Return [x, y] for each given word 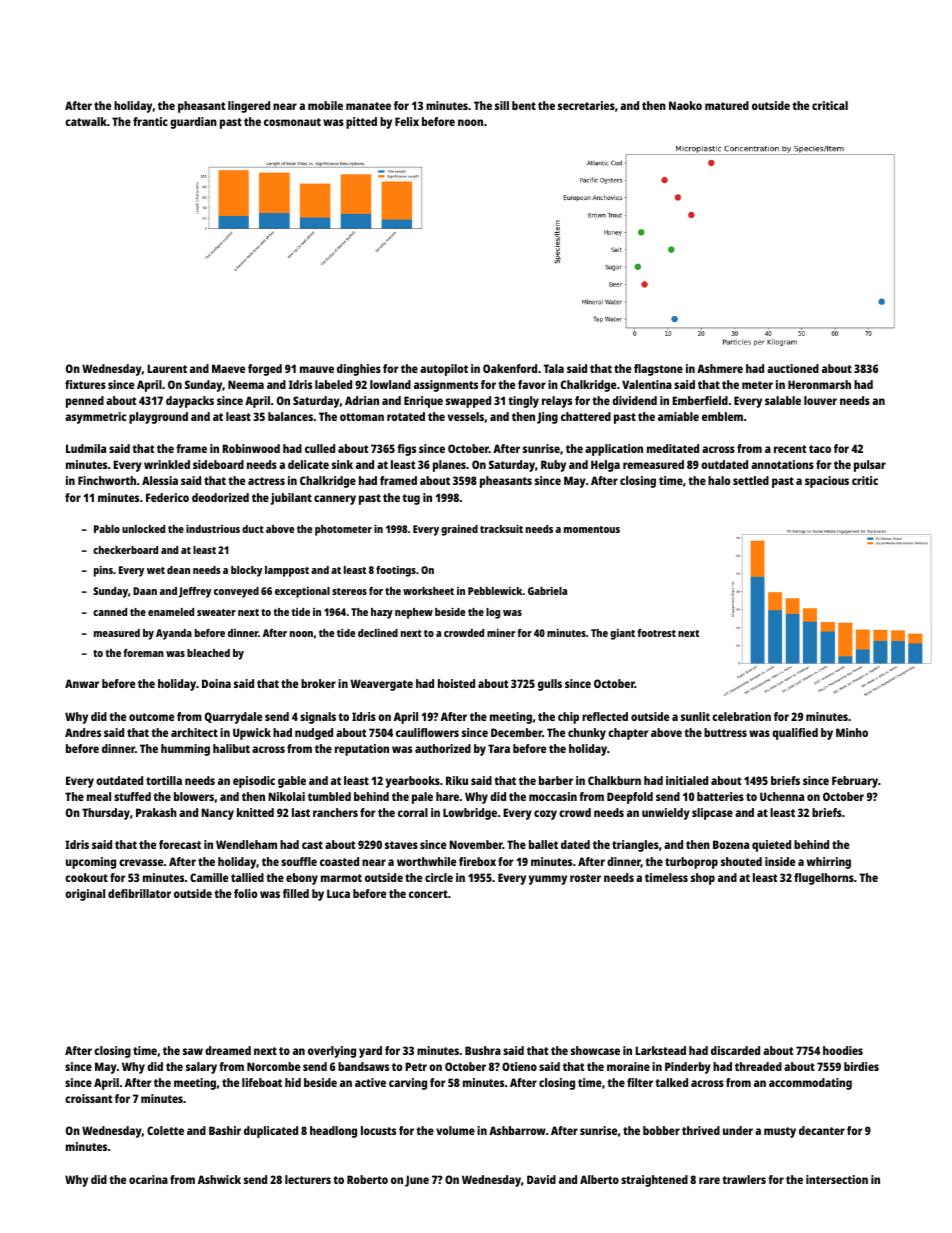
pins [103, 571]
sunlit [695, 716]
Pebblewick [495, 591]
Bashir [225, 1130]
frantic [150, 121]
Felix [407, 121]
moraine [628, 1066]
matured [727, 105]
